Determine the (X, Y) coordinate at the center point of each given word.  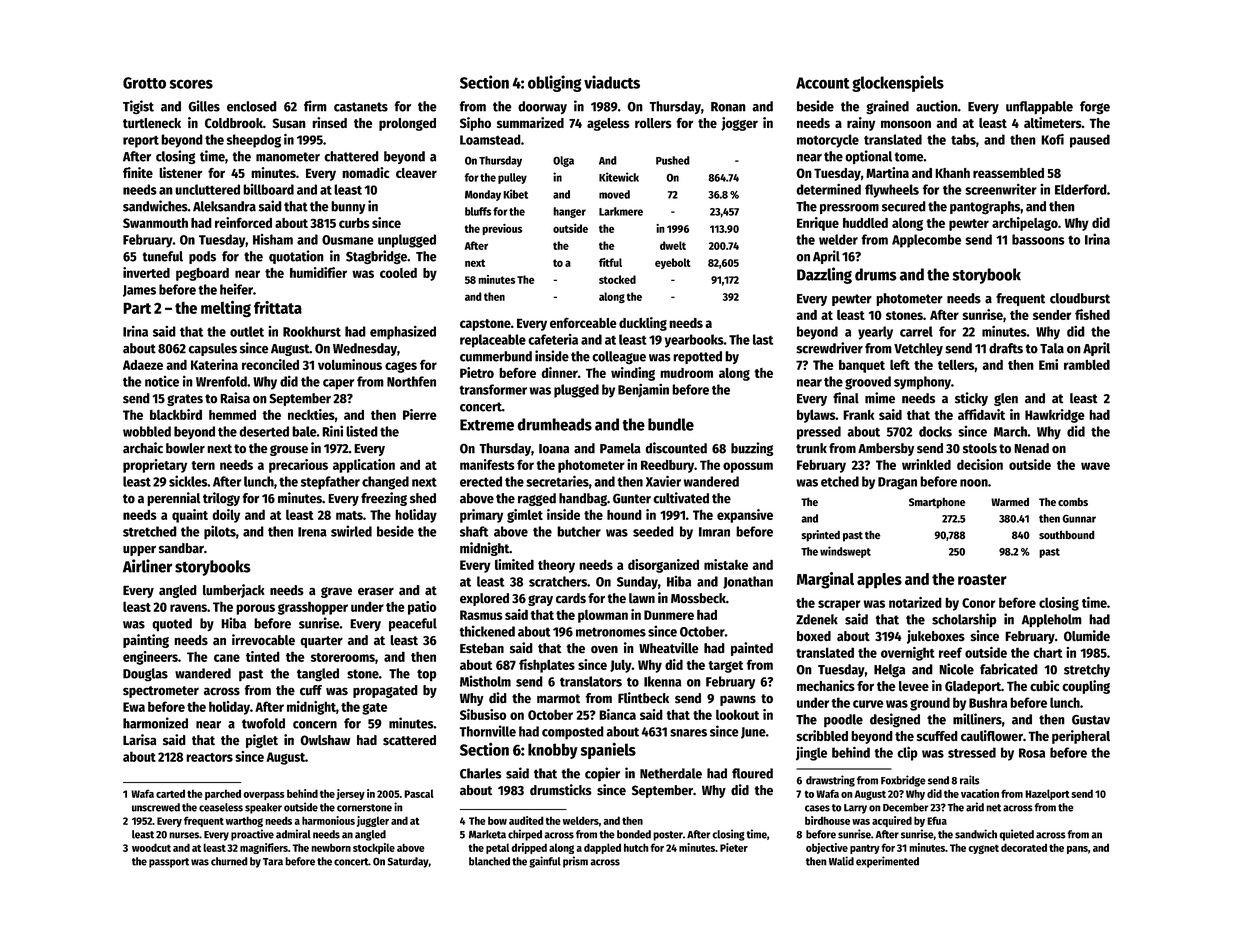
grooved (868, 383)
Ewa (134, 707)
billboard (268, 189)
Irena (312, 532)
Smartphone (937, 503)
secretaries (557, 481)
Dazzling (824, 275)
